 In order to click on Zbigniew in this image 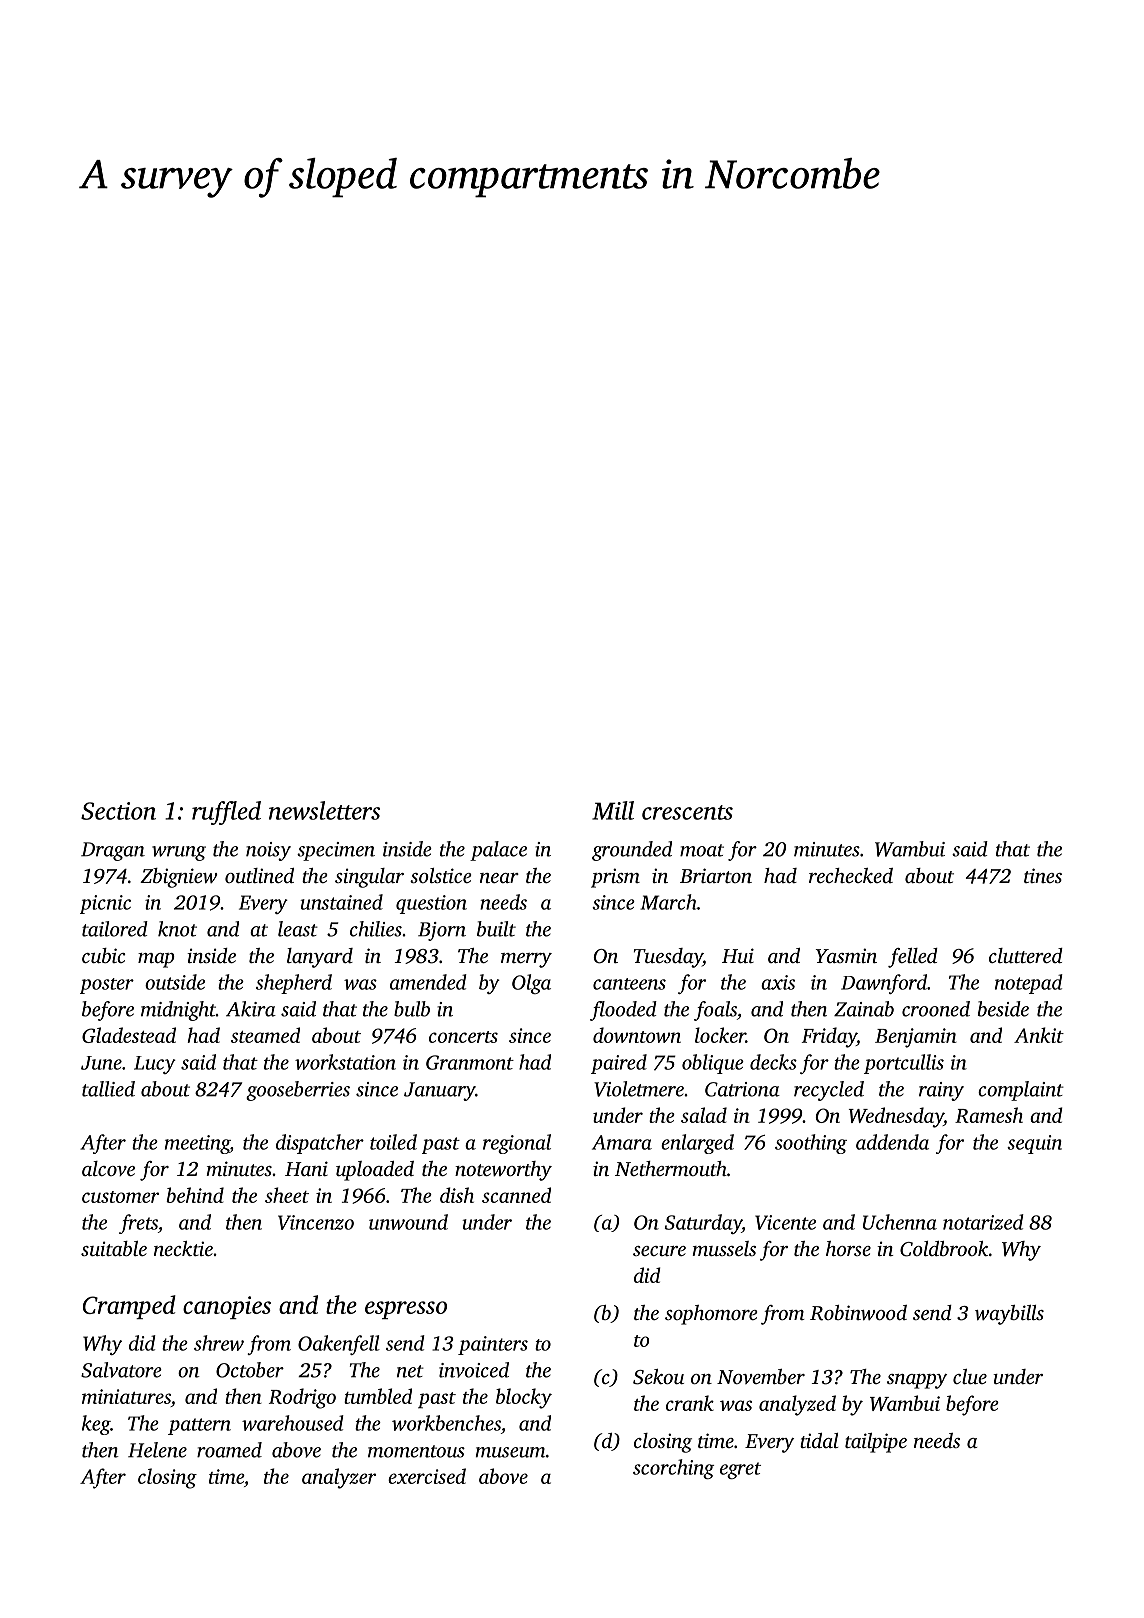, I will do `click(178, 878)`.
